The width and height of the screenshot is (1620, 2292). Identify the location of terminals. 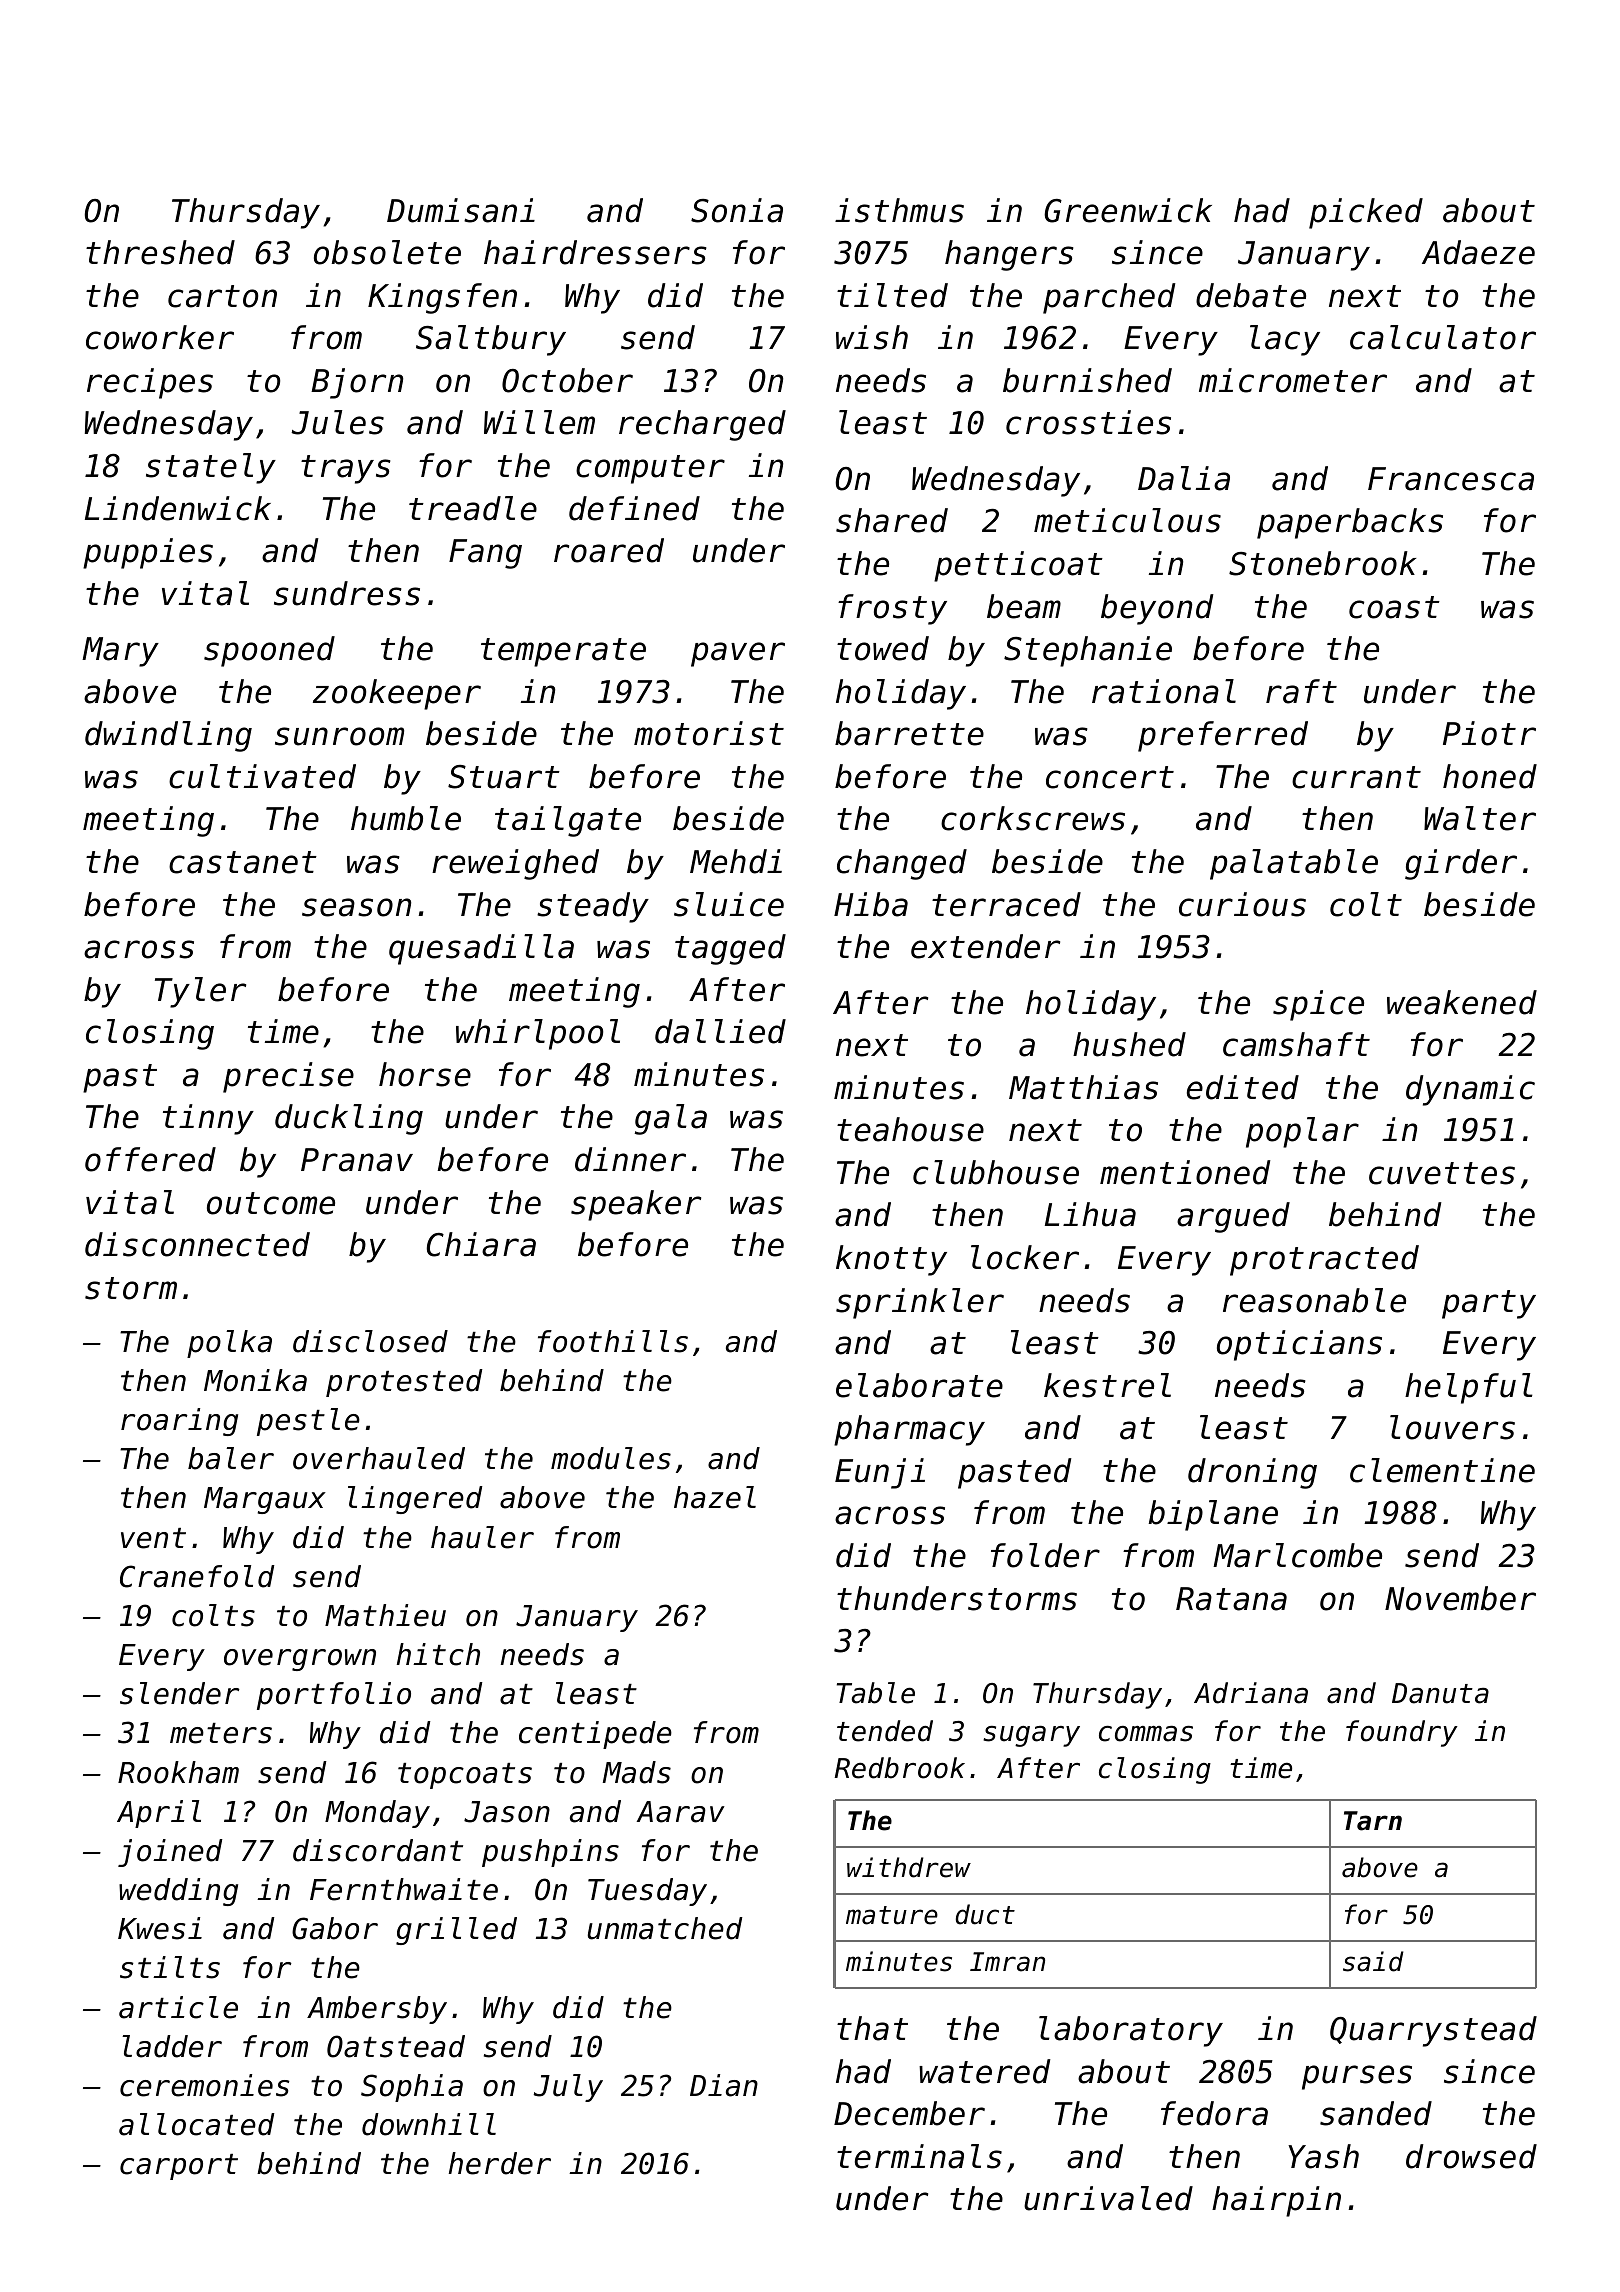
(919, 2156).
